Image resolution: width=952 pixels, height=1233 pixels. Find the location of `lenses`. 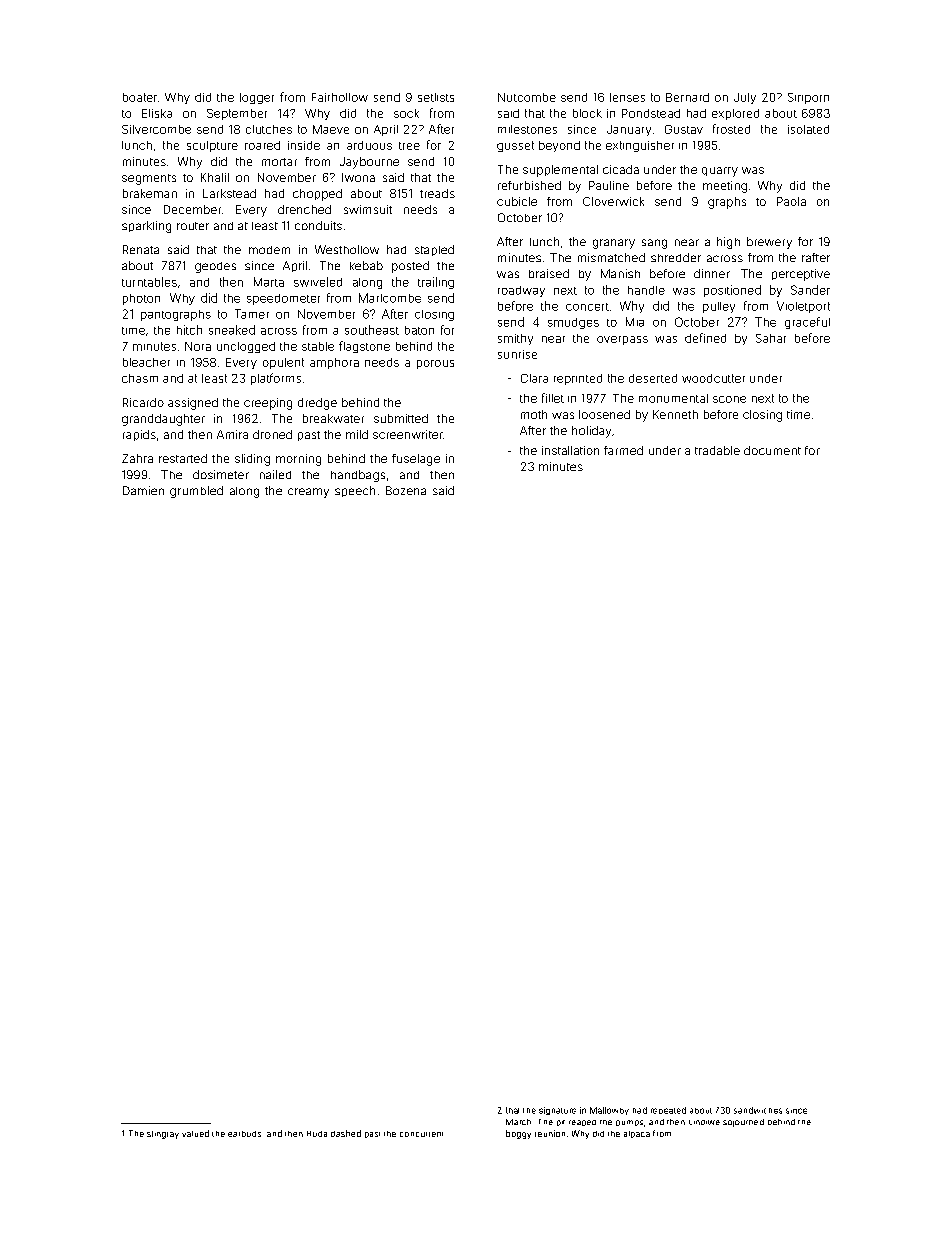

lenses is located at coordinates (627, 97).
